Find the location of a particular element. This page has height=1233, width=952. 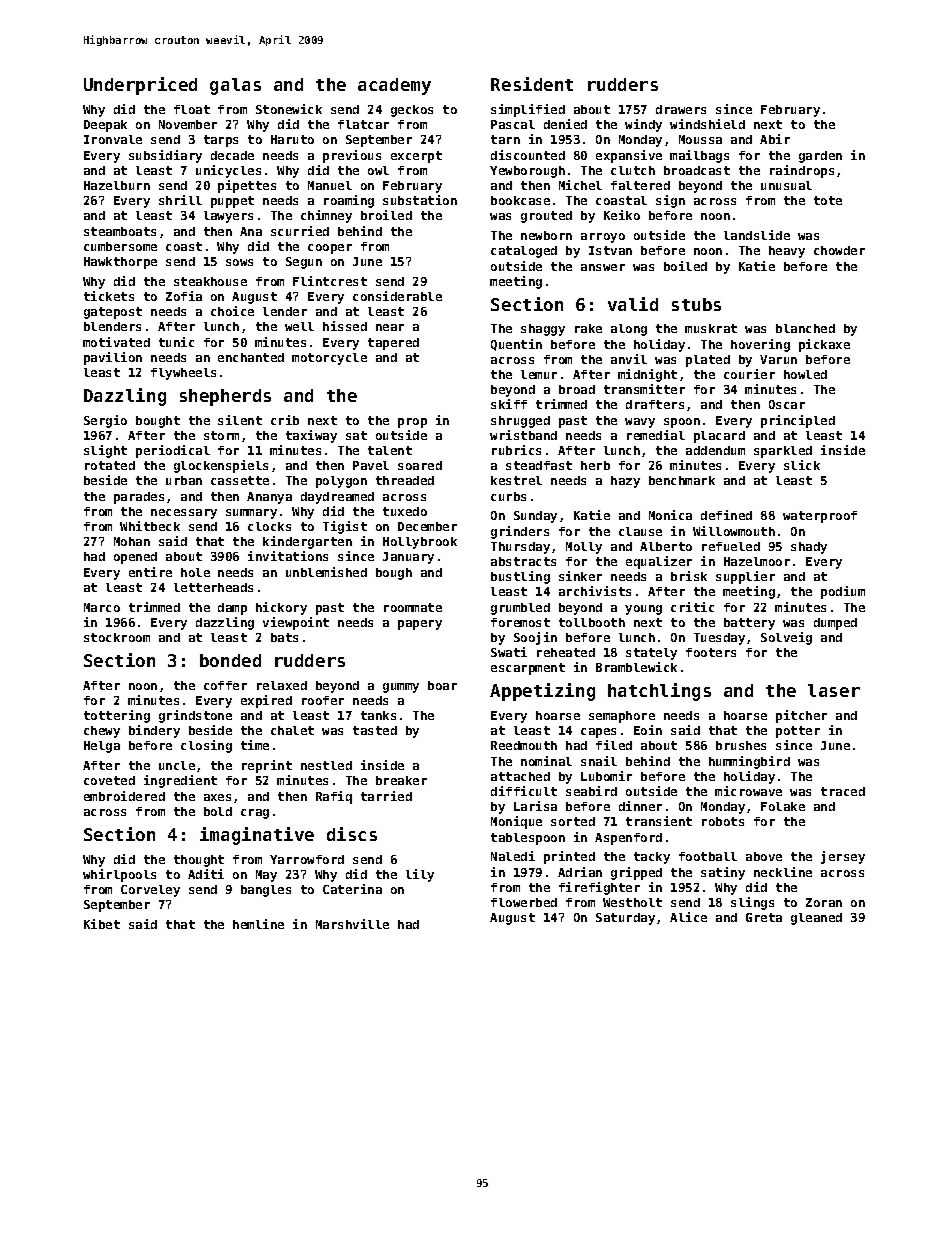

semaphore is located at coordinates (622, 717).
